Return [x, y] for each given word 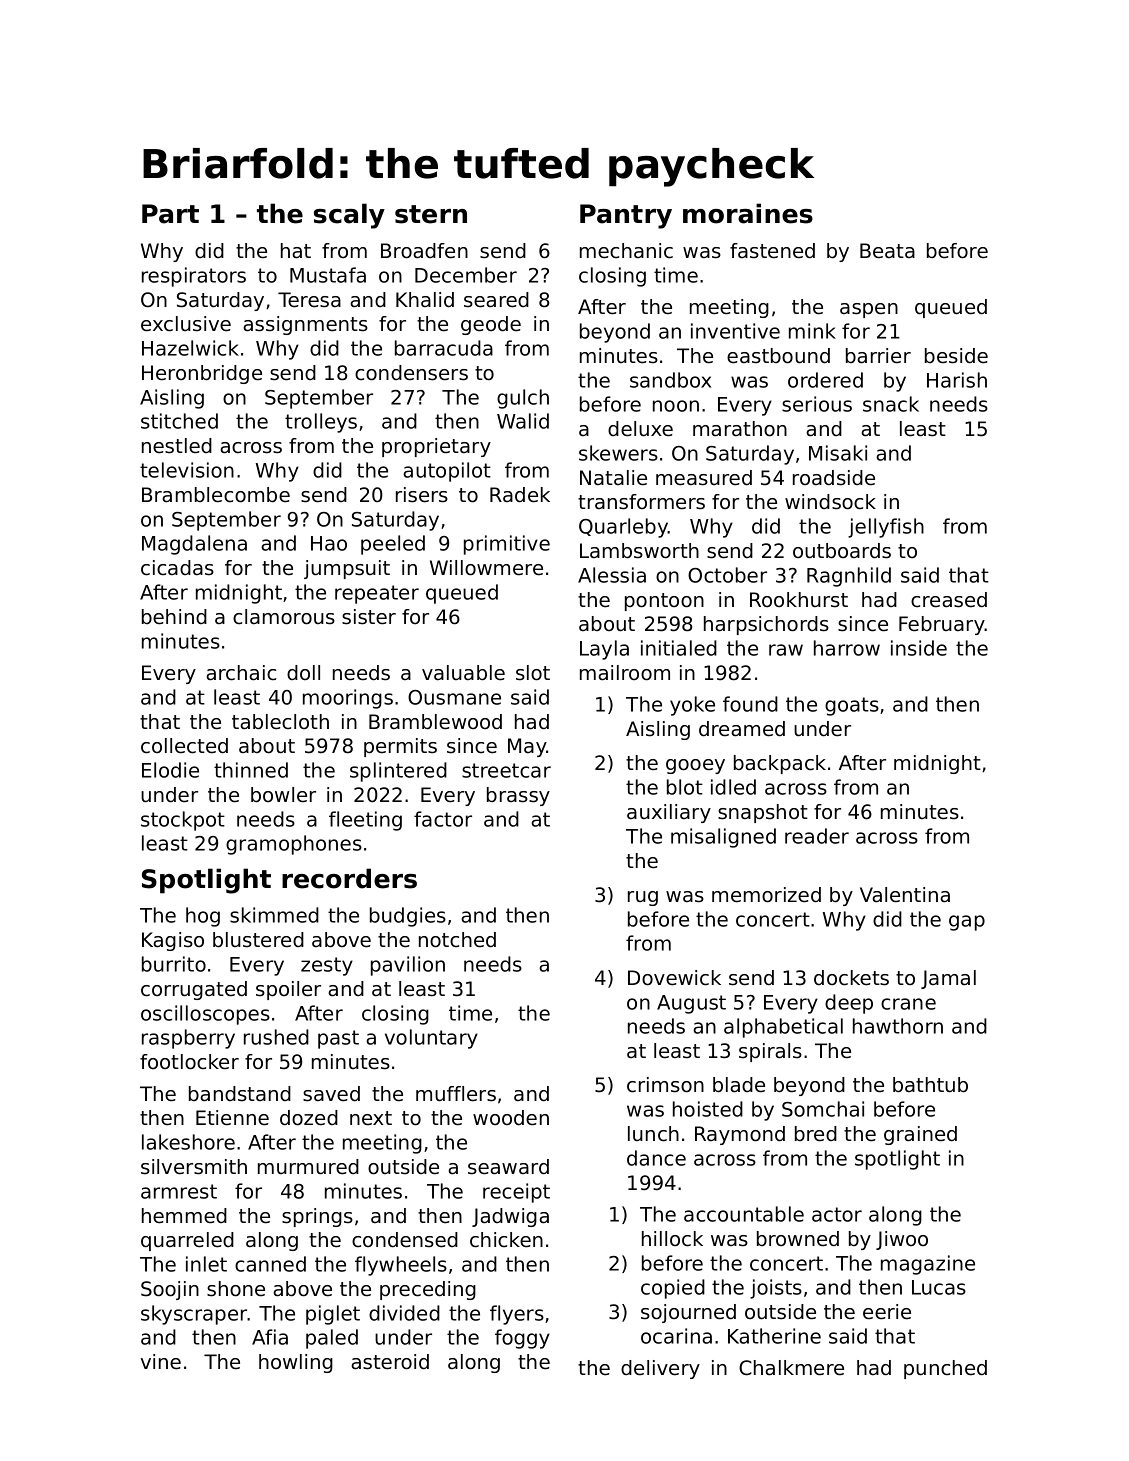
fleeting [365, 821]
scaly [349, 216]
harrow [847, 648]
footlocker [189, 1062]
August [691, 1004]
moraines [748, 213]
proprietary [436, 447]
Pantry [626, 216]
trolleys [321, 423]
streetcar [506, 770]
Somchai [823, 1109]
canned [270, 1264]
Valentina [905, 895]
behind [174, 617]
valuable [463, 673]
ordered [825, 380]
